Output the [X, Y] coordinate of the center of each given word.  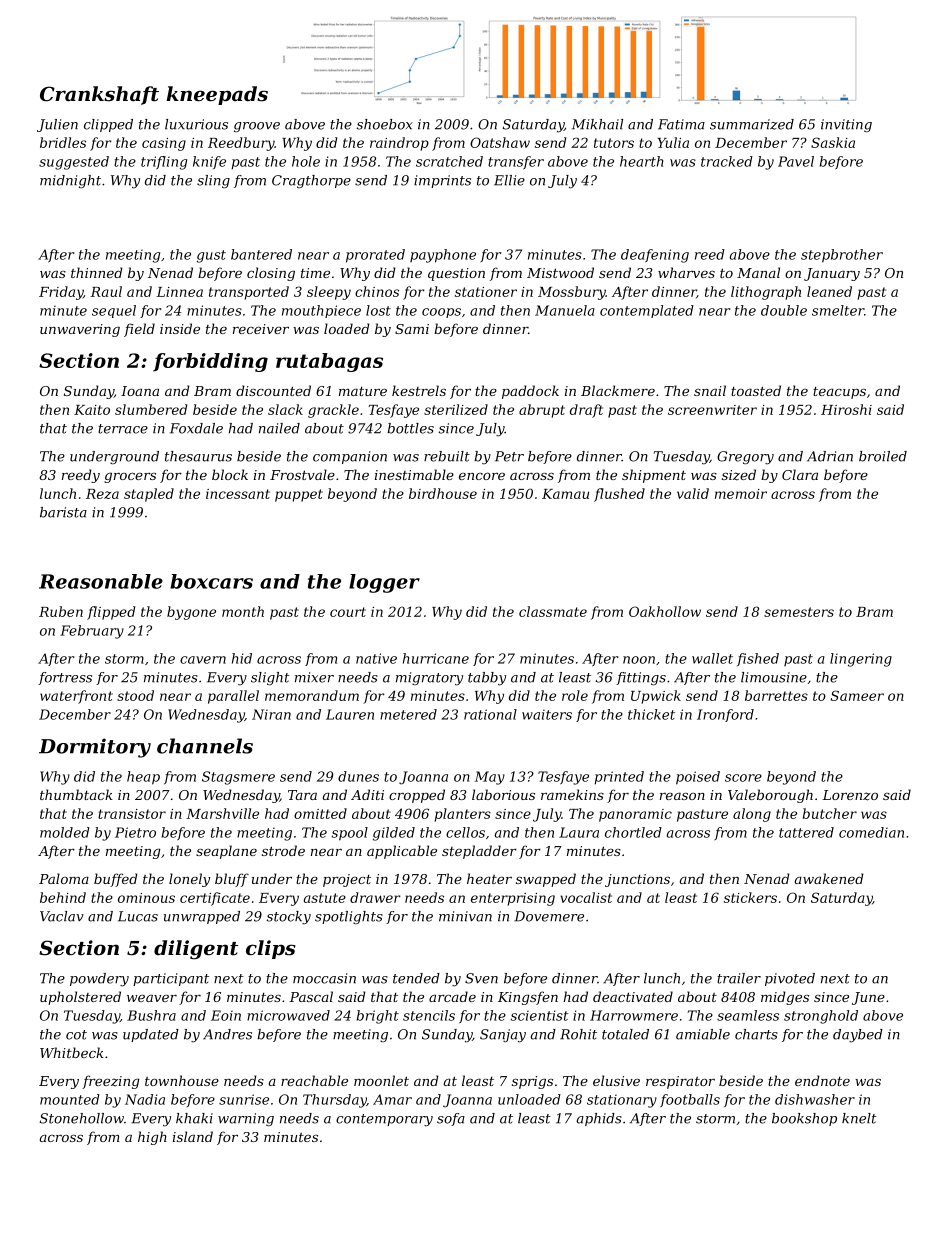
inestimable [414, 474]
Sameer [857, 695]
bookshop [804, 1119]
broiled [883, 456]
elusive [616, 1080]
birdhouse [443, 493]
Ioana [140, 391]
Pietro [135, 832]
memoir [741, 494]
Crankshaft [99, 95]
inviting [846, 126]
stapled [149, 495]
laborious [503, 794]
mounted [70, 1099]
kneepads [217, 95]
